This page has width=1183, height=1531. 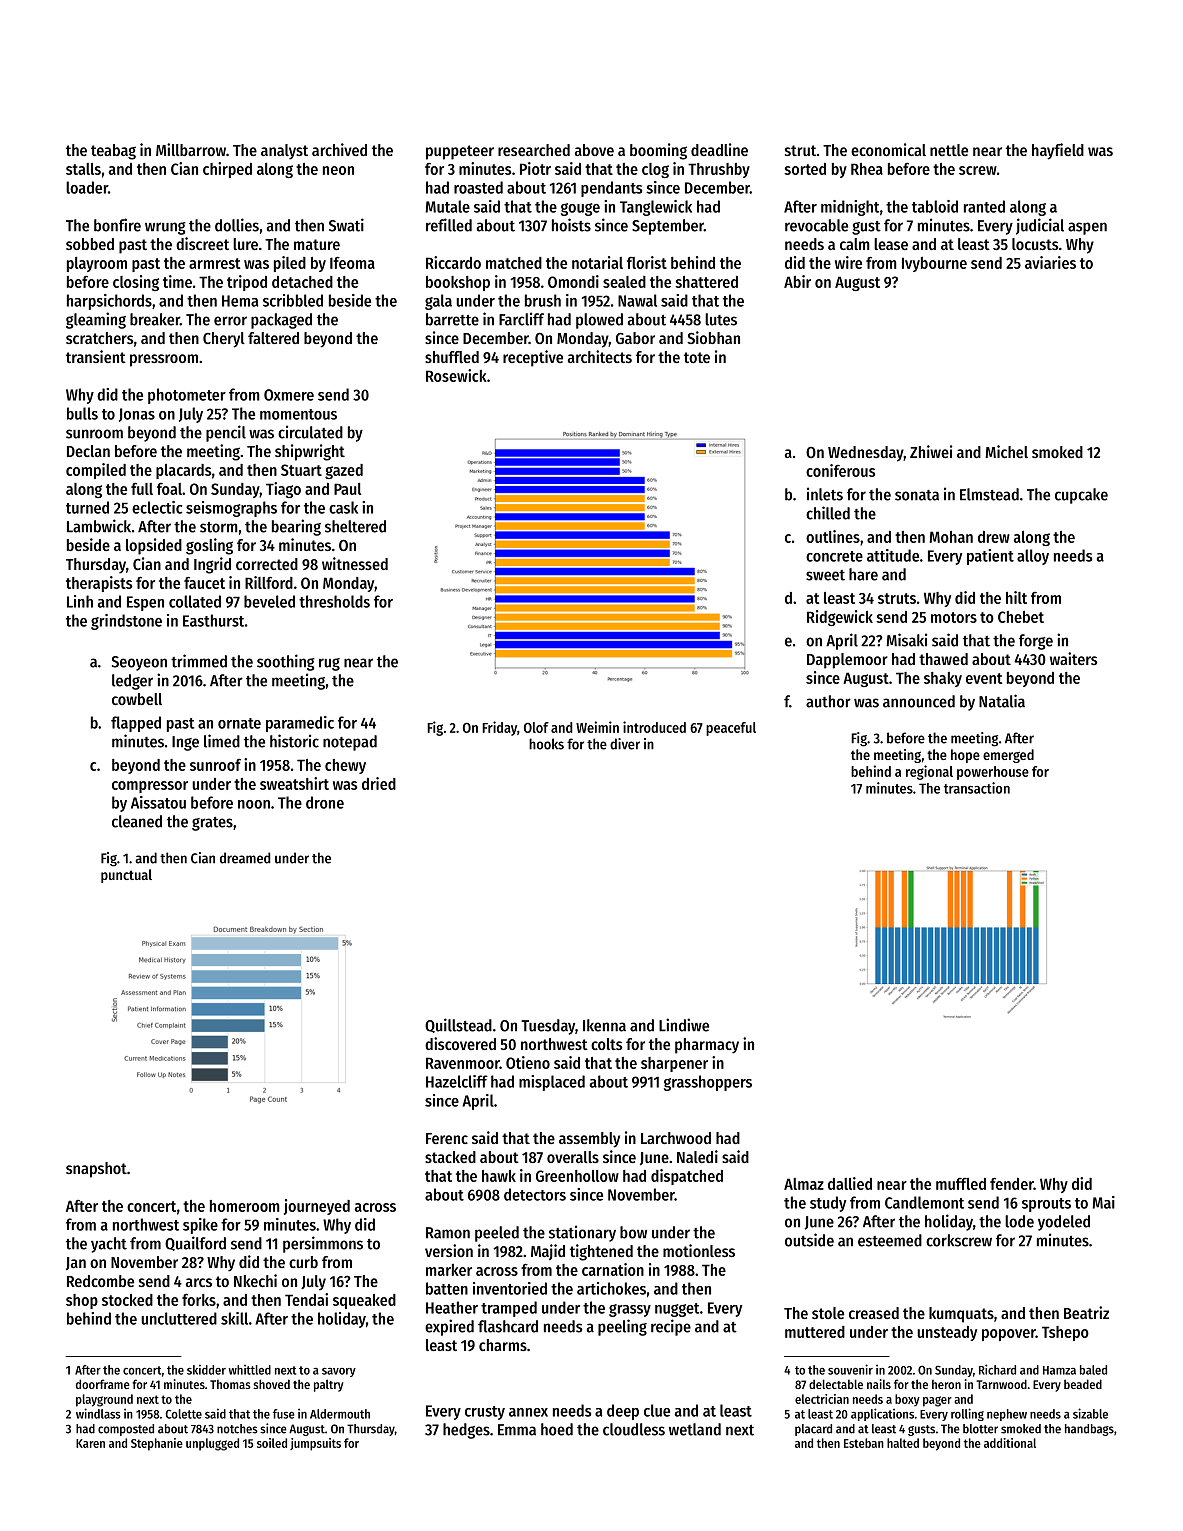 I want to click on wetland, so click(x=695, y=1429).
